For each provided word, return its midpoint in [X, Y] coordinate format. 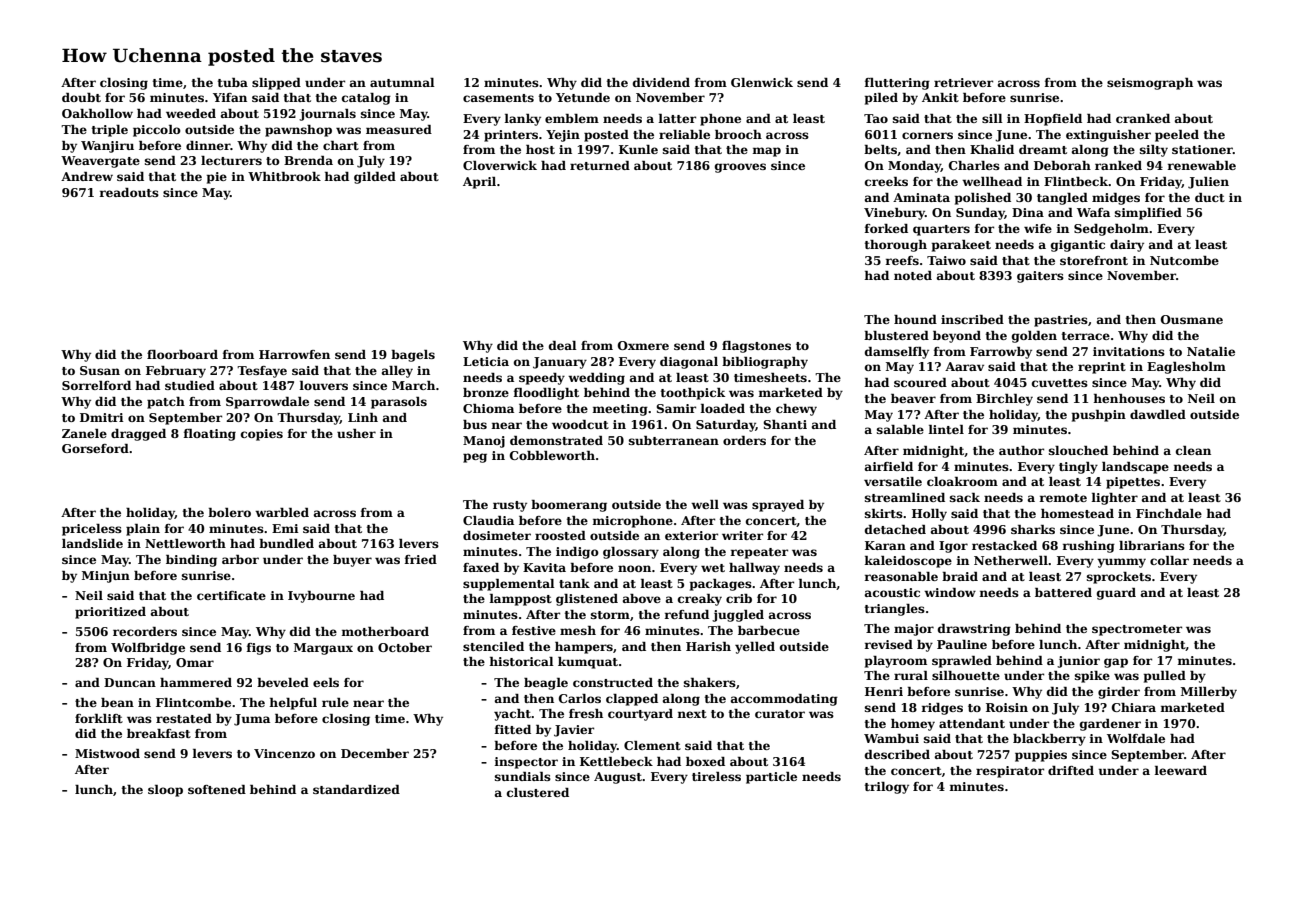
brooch [738, 134]
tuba [233, 82]
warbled [282, 512]
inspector [526, 763]
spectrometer [1137, 630]
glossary [631, 553]
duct [1210, 197]
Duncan [130, 682]
